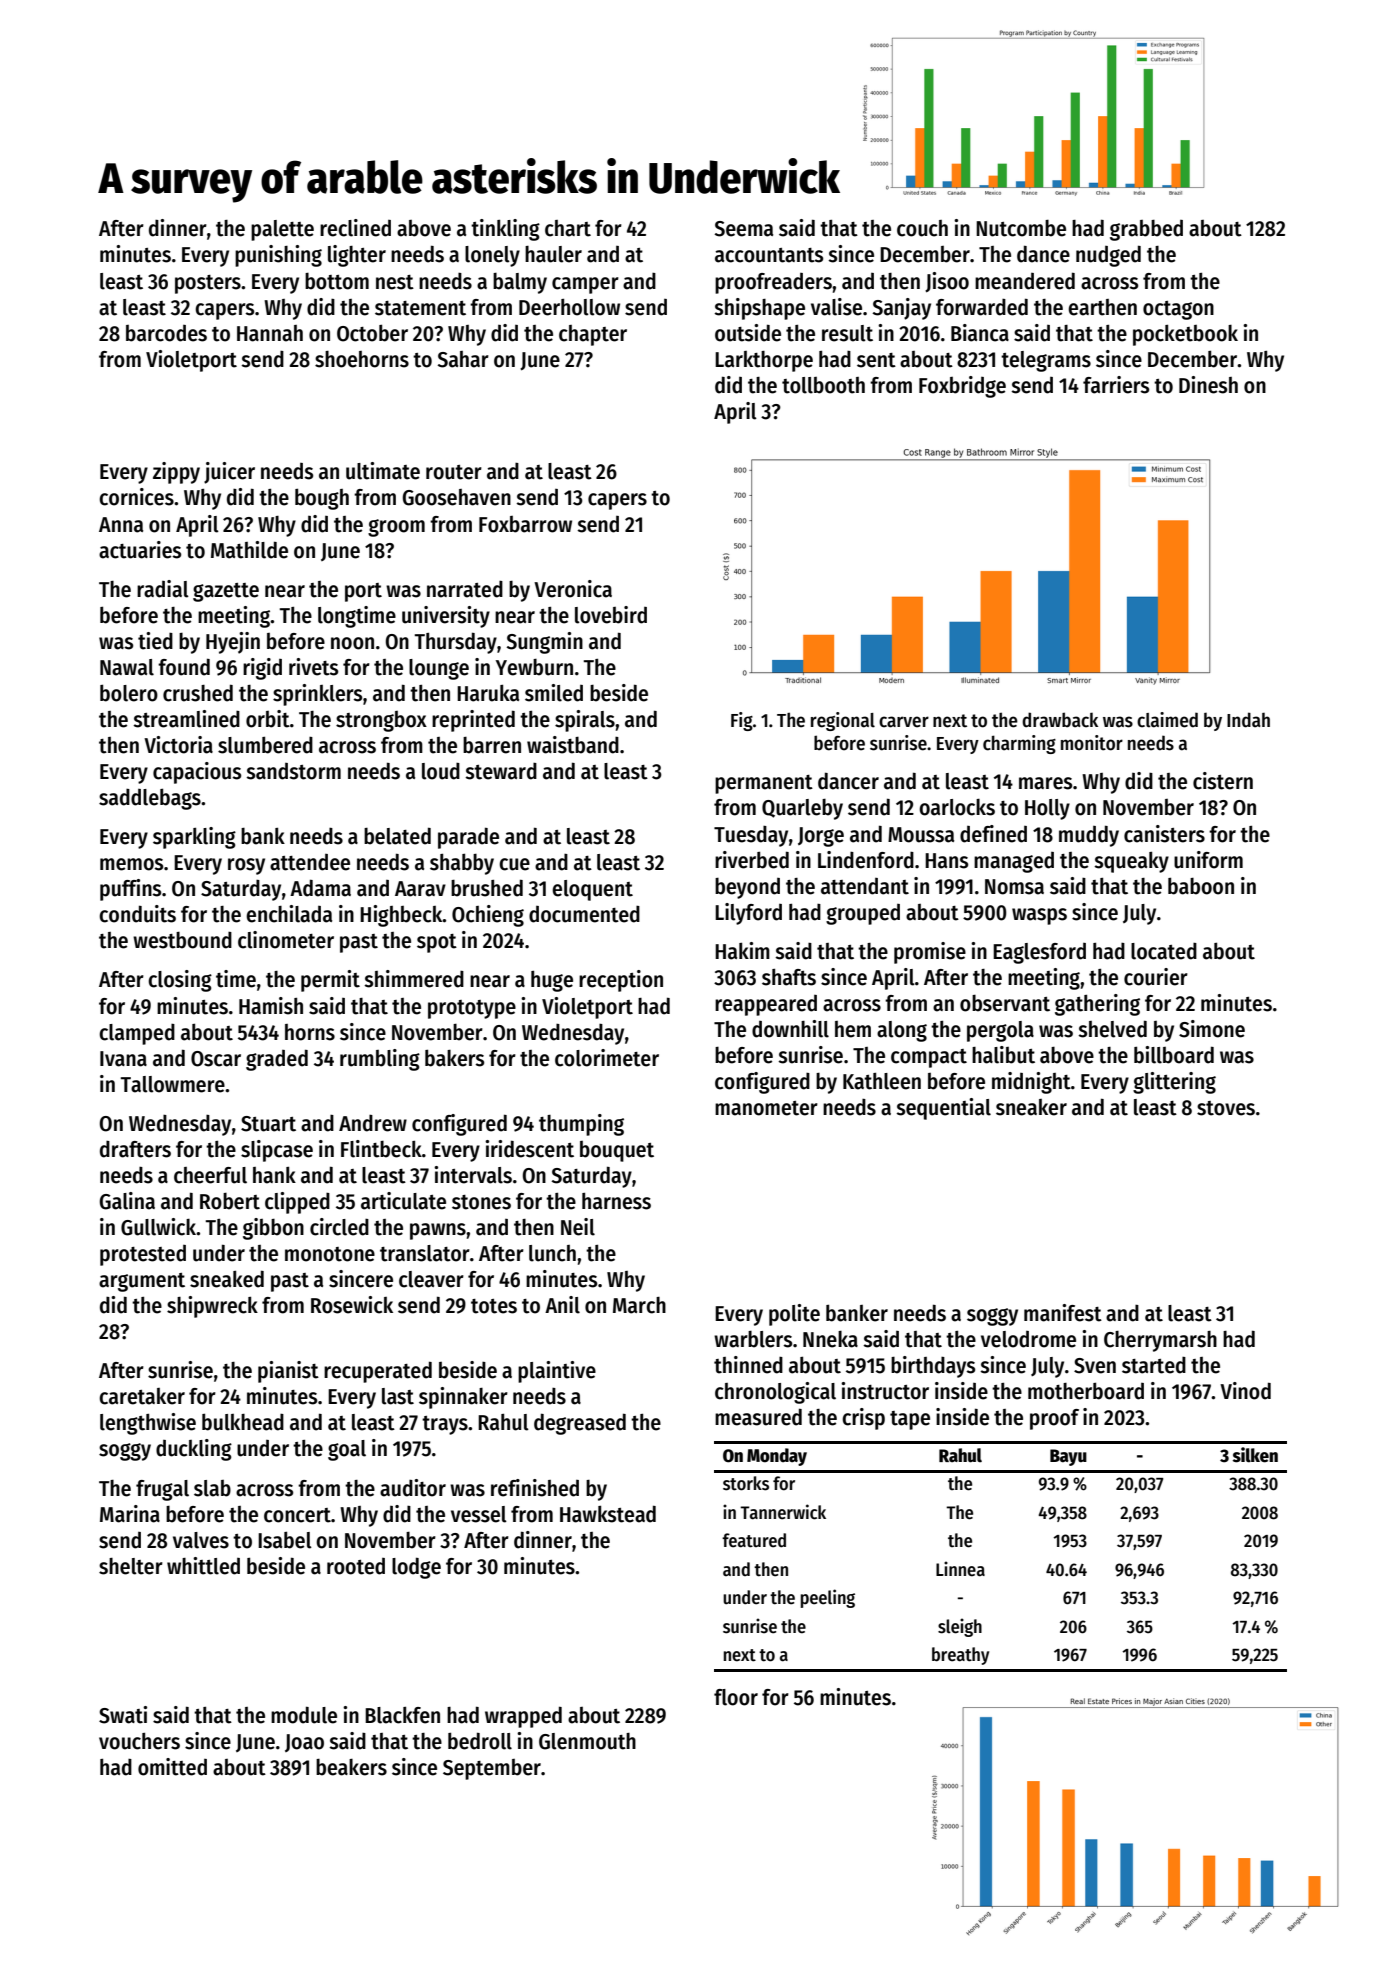 This screenshot has width=1386, height=1969. What do you see at coordinates (274, 1175) in the screenshot?
I see `hank` at bounding box center [274, 1175].
